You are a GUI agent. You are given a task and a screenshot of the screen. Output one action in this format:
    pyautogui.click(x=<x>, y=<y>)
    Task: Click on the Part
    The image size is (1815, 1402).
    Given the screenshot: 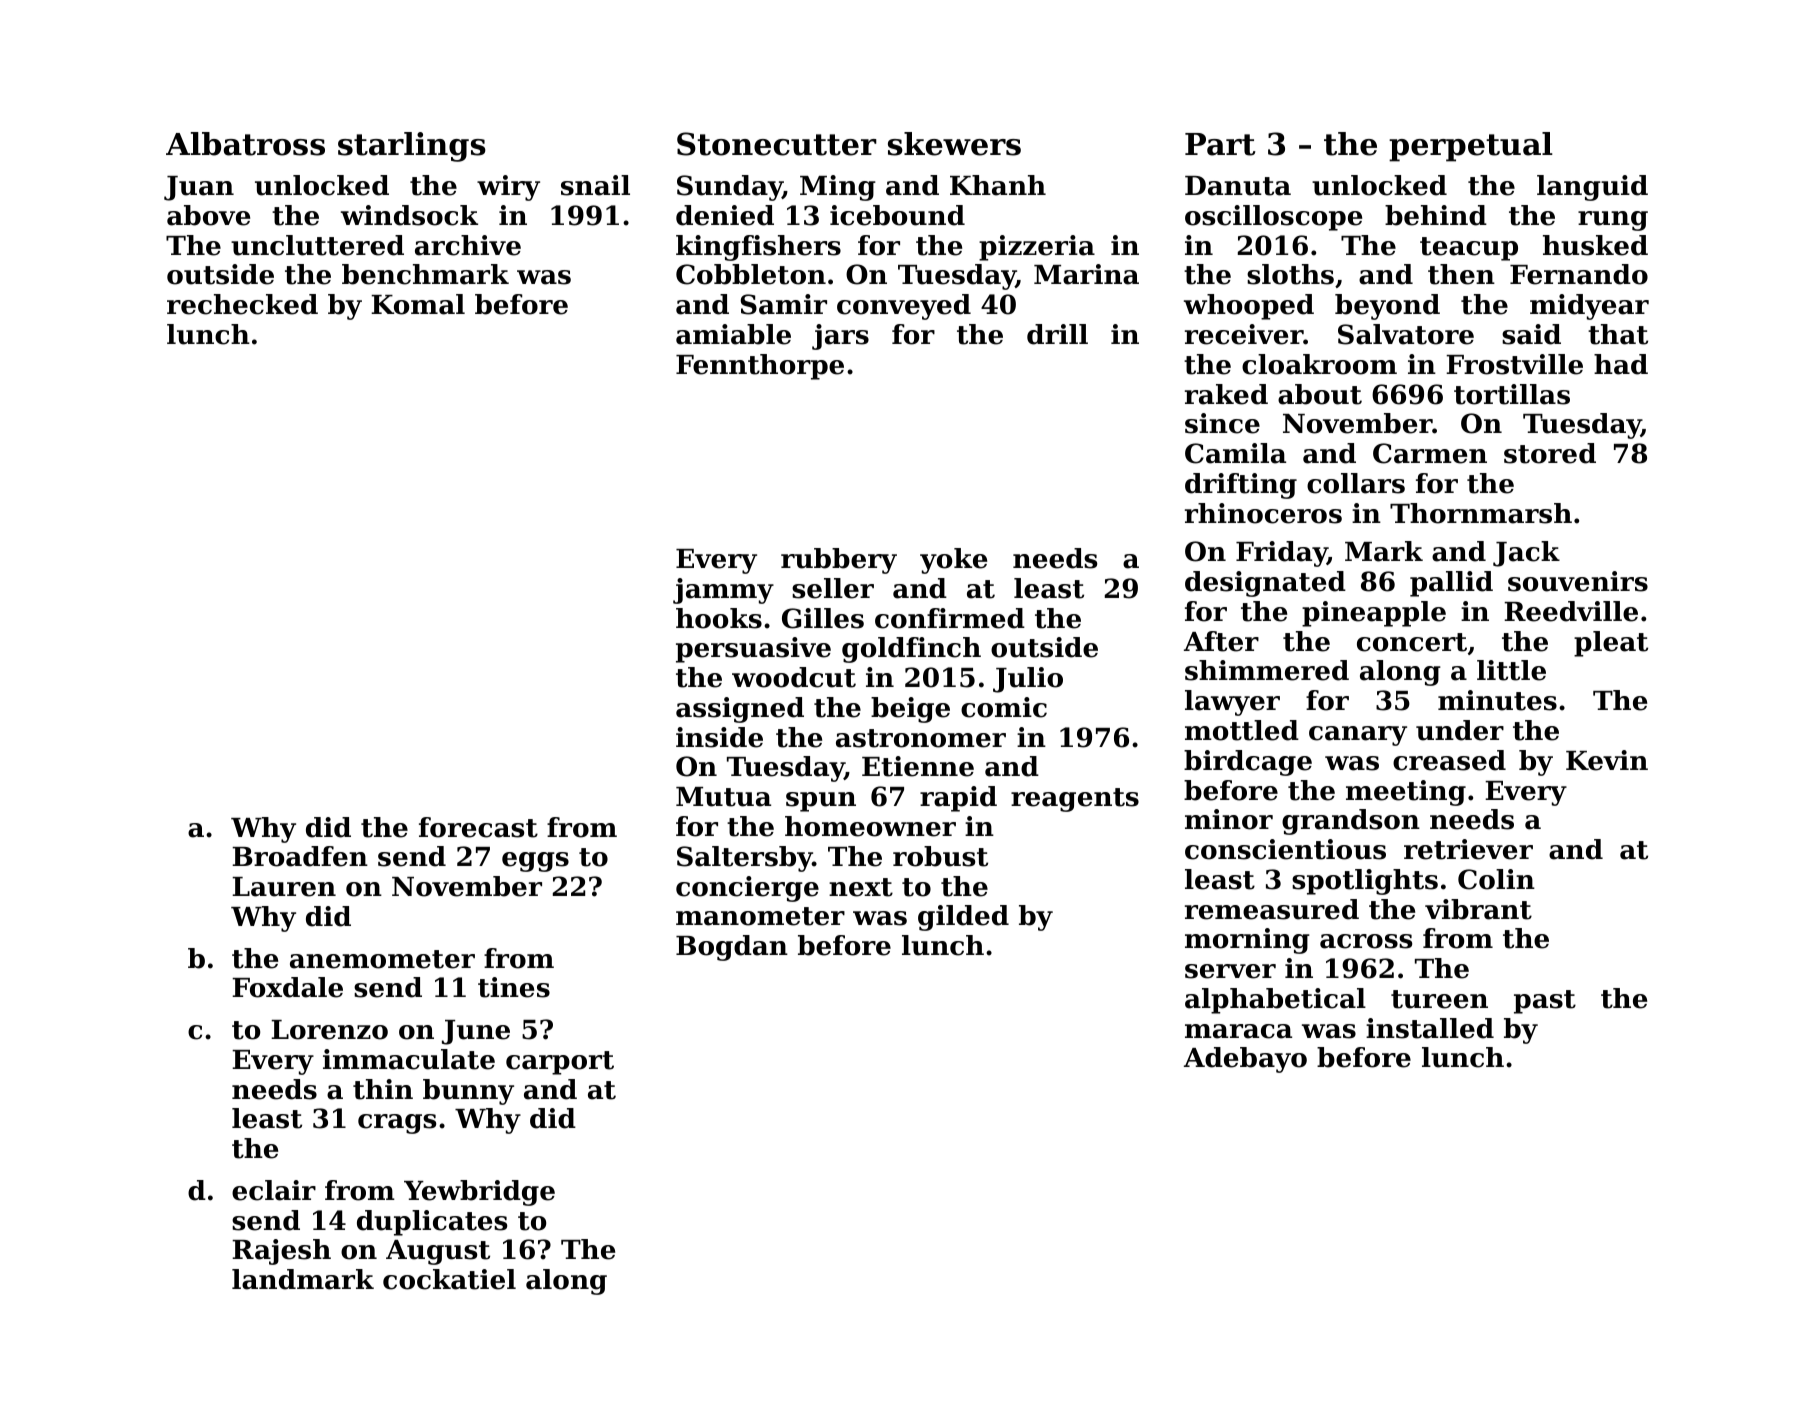 What is the action you would take?
    pyautogui.click(x=1220, y=144)
